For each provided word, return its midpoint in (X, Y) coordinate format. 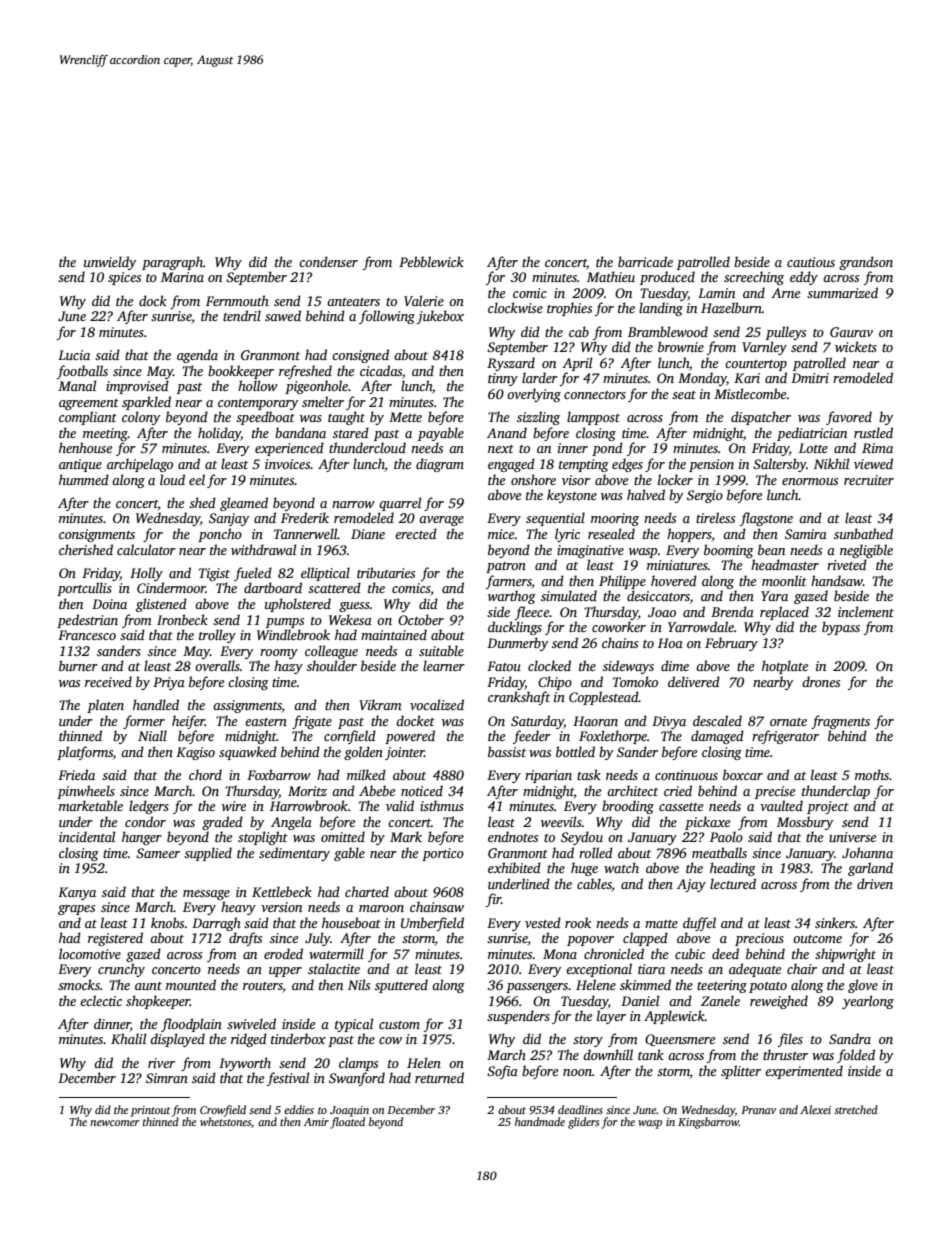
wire (234, 806)
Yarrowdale (701, 626)
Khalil (128, 1038)
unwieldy (110, 263)
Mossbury (805, 823)
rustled (873, 432)
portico (443, 854)
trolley (217, 636)
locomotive (90, 953)
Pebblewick (431, 261)
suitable (441, 650)
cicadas (381, 370)
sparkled (146, 403)
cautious (811, 262)
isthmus (442, 805)
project (828, 807)
